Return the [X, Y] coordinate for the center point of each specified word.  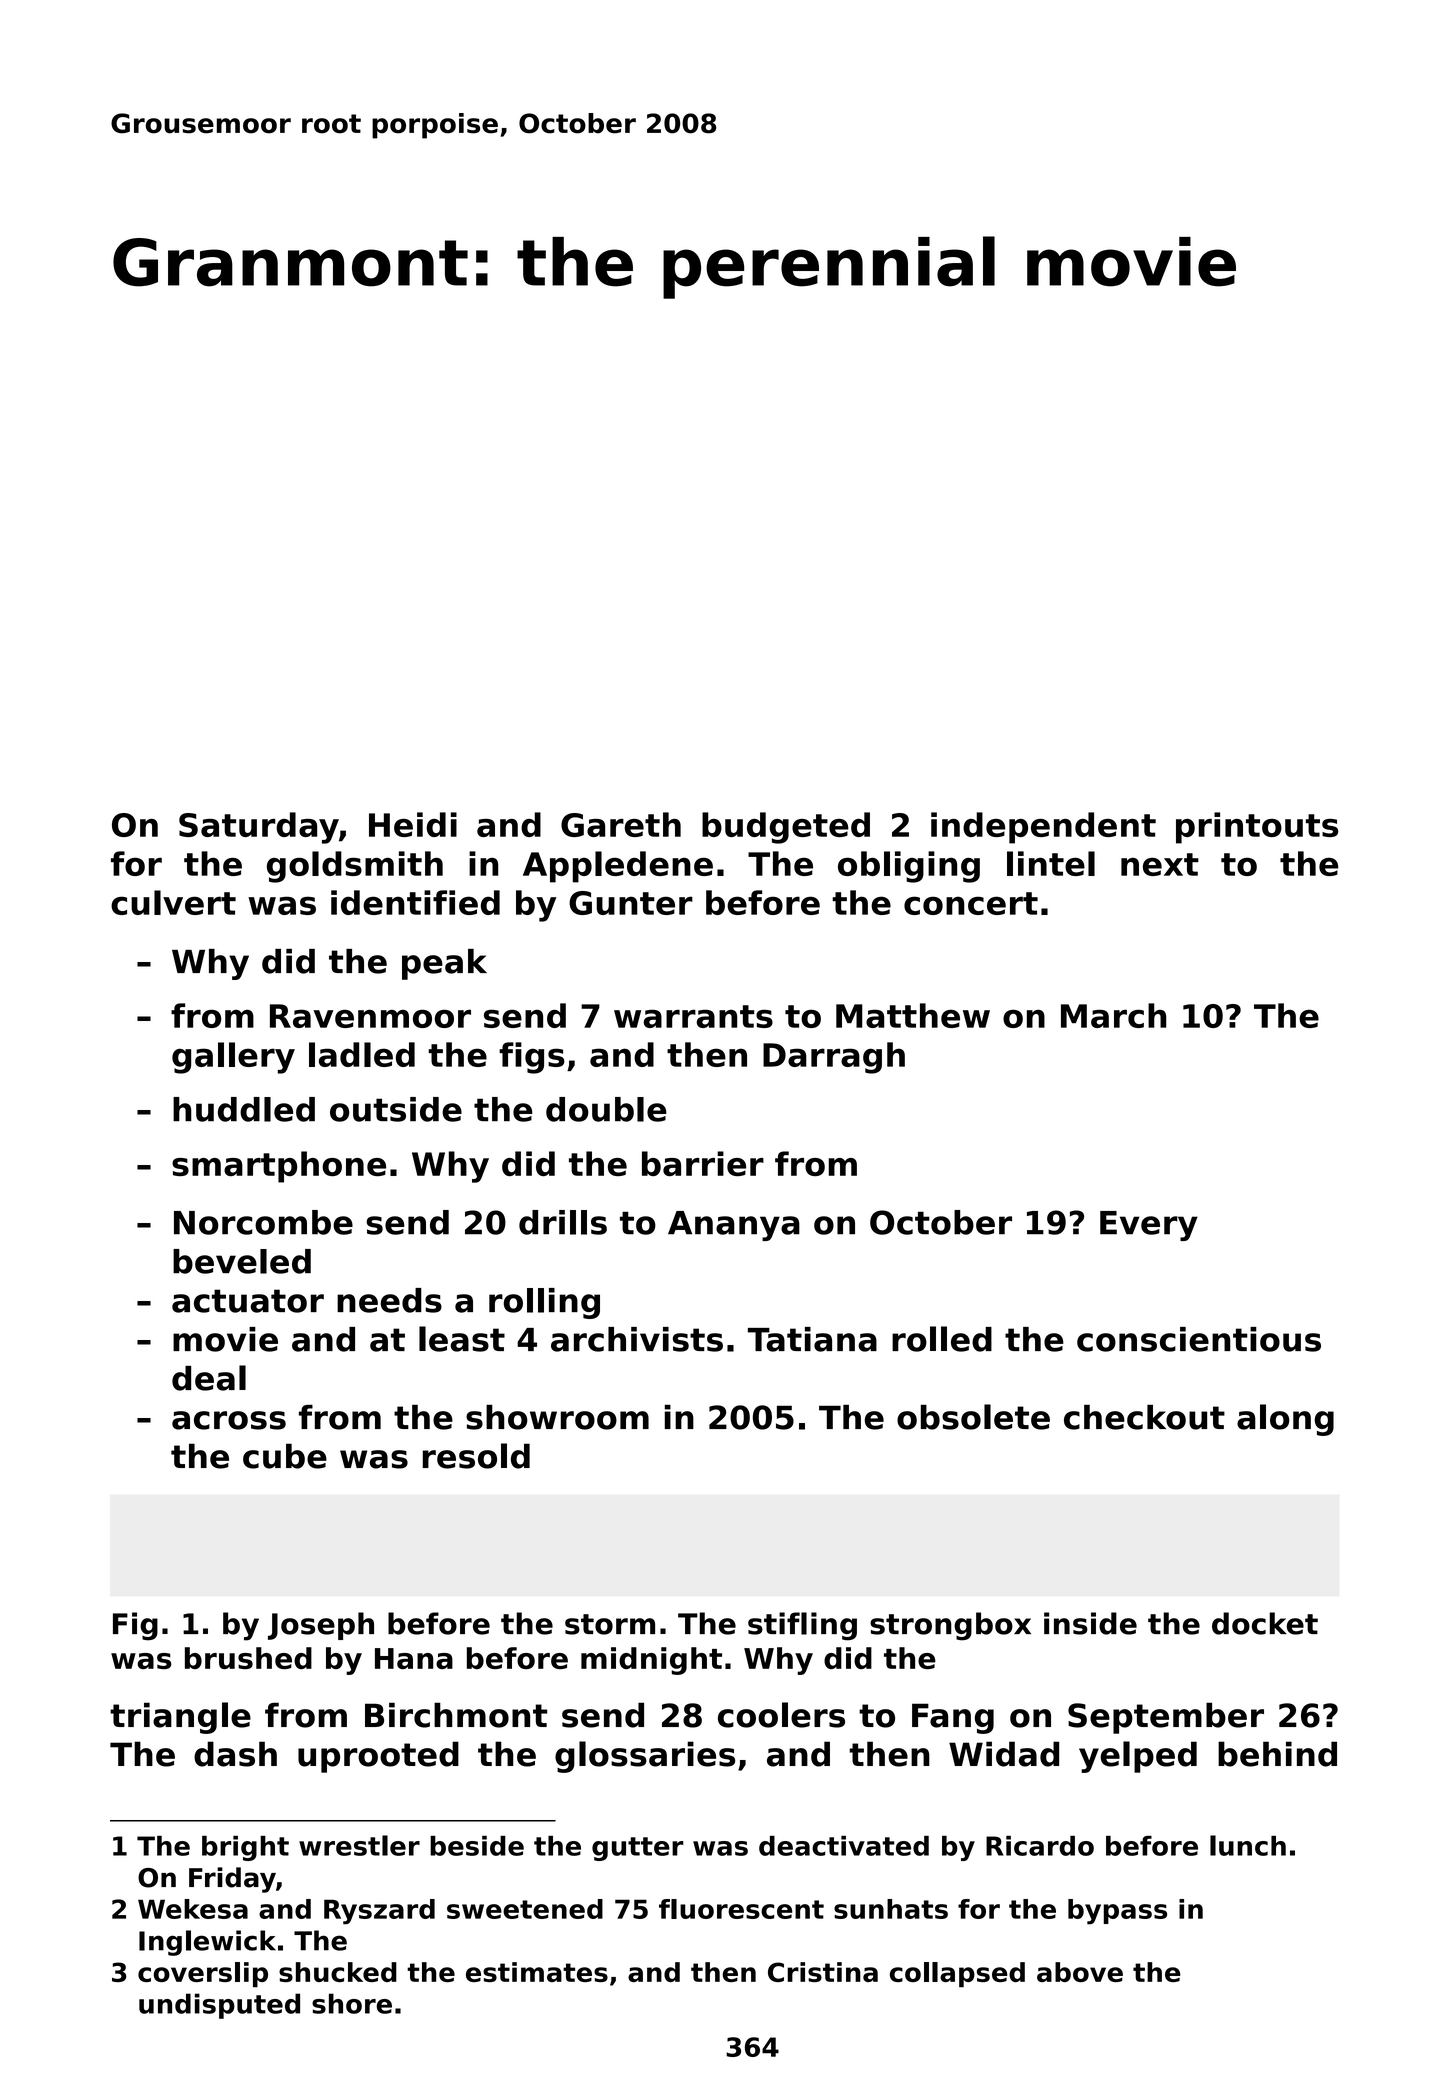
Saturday [259, 828]
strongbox [950, 1626]
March [1114, 1015]
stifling [802, 1626]
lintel [1051, 863]
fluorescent [741, 1909]
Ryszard [379, 1912]
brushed [248, 1658]
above [1080, 1972]
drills [563, 1222]
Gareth [621, 824]
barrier [703, 1163]
